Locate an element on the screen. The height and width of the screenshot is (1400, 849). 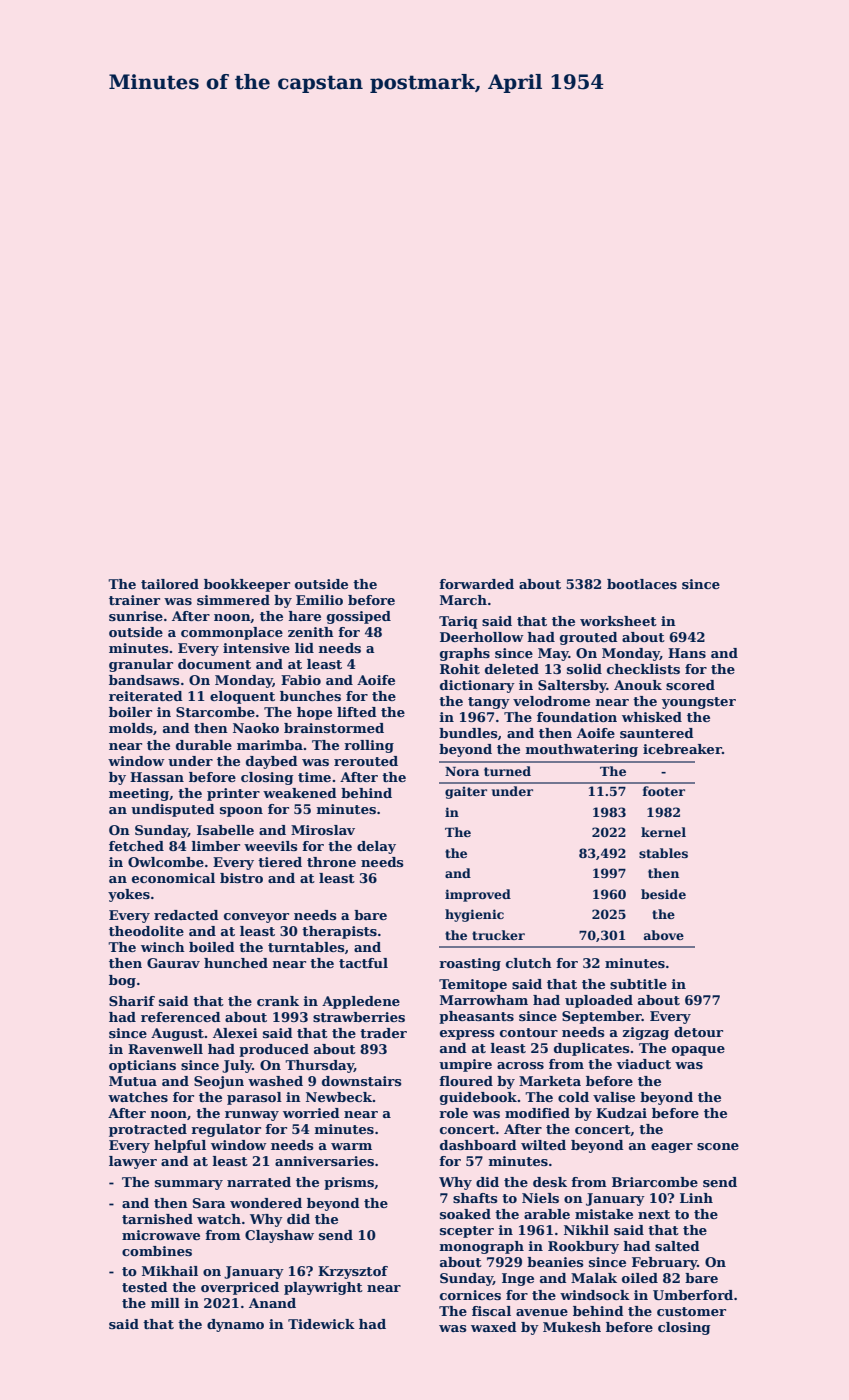
opaque is located at coordinates (698, 1051).
